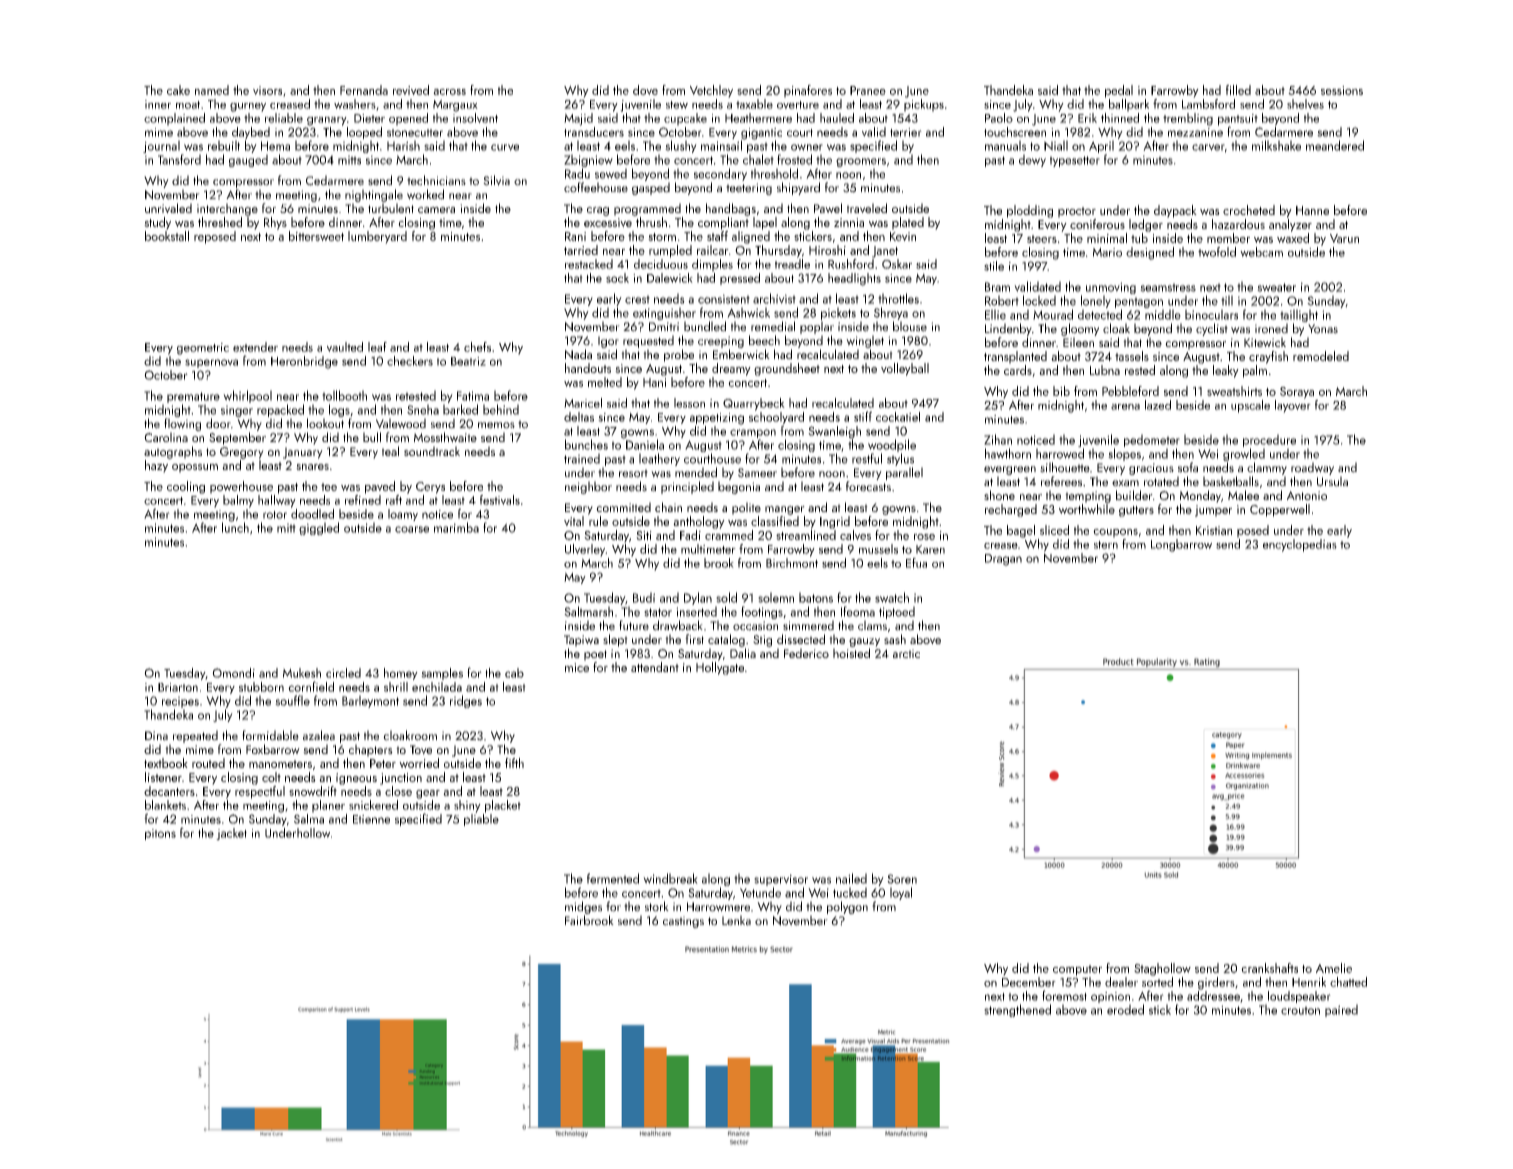  Describe the element at coordinates (589, 264) in the image. I see `restacked` at that location.
